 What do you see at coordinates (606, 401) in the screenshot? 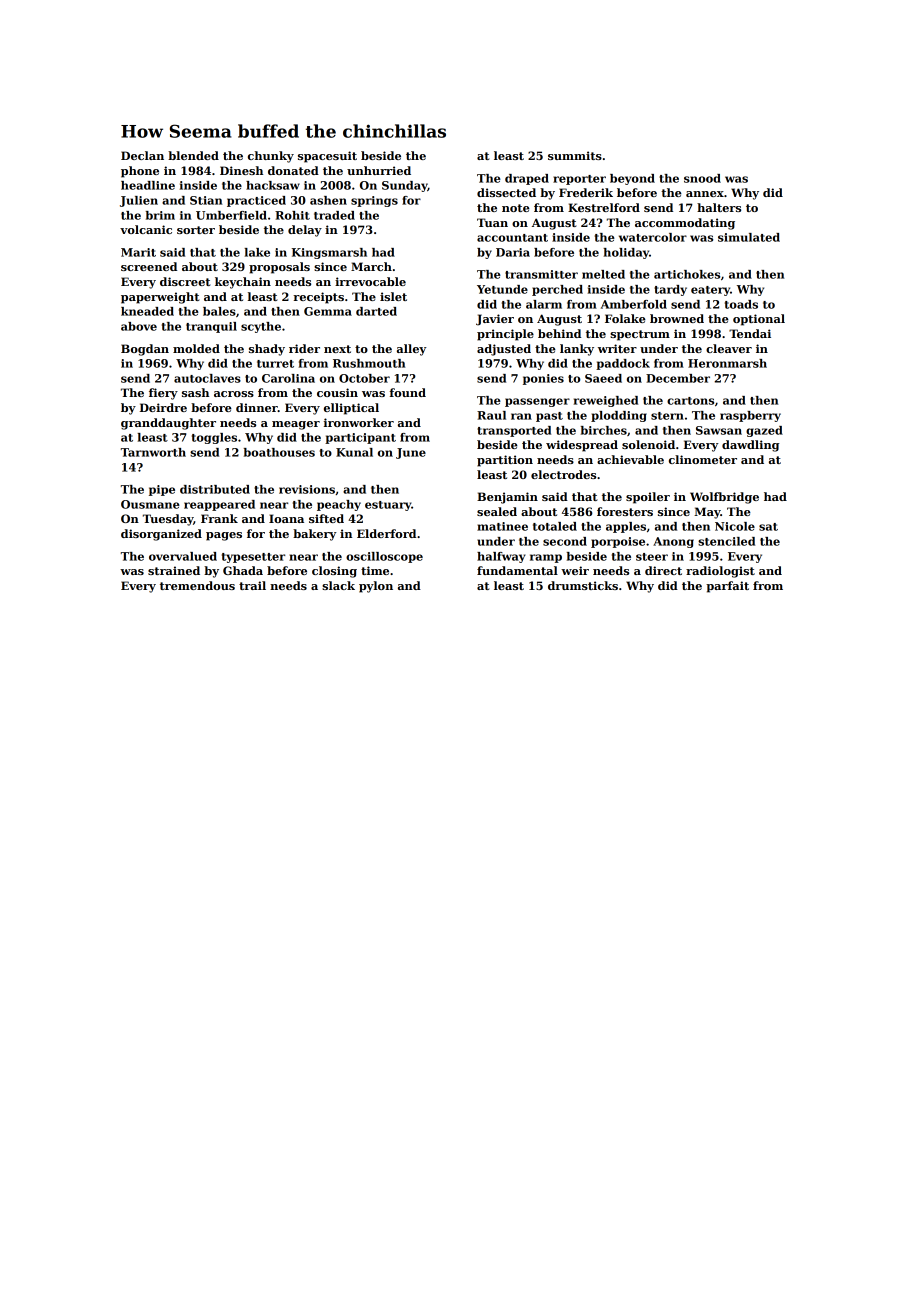
I see `reweighed` at bounding box center [606, 401].
